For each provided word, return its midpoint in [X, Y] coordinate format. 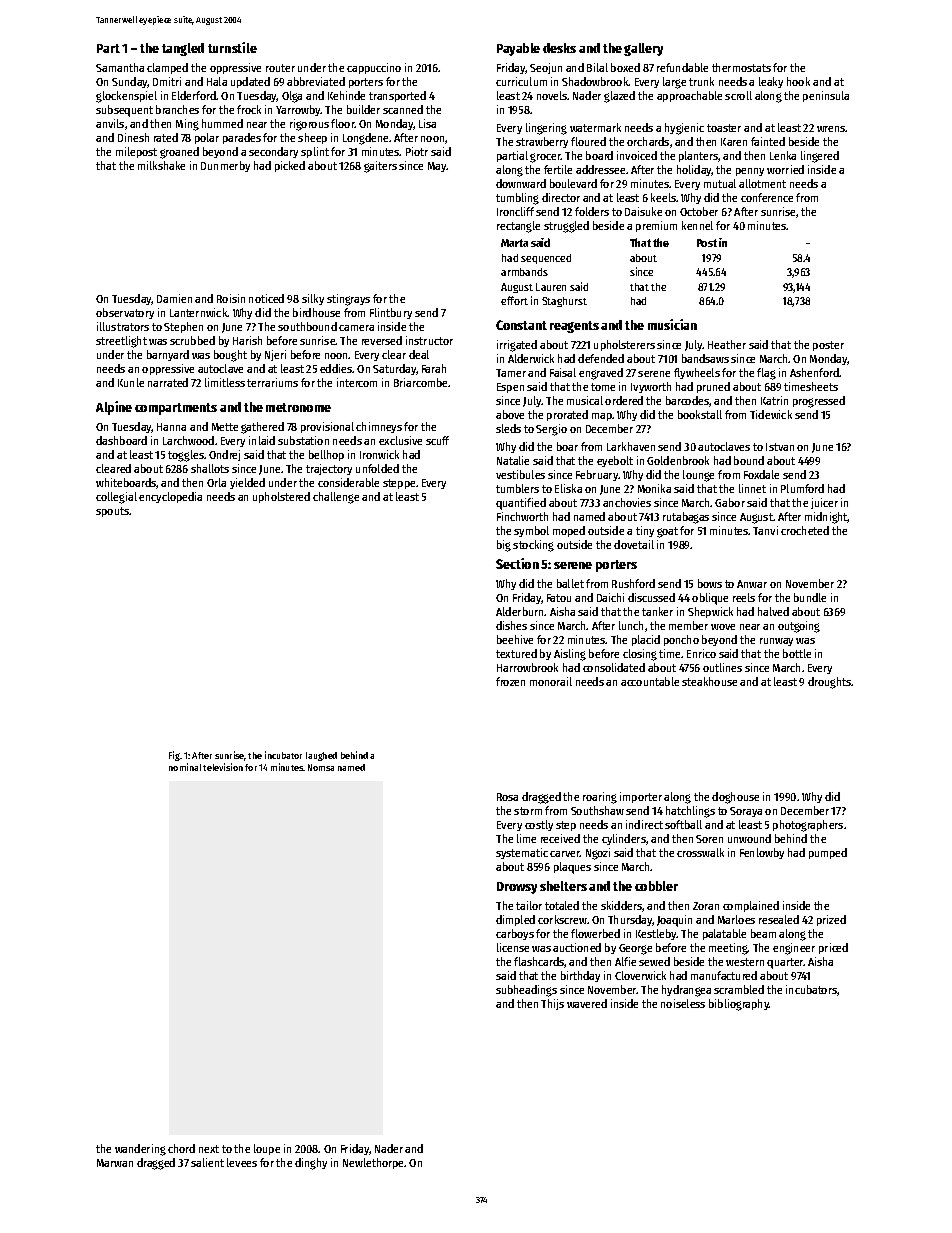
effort [514, 300]
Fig [174, 756]
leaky [771, 82]
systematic [522, 853]
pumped [828, 853]
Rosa [507, 797]
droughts [830, 683]
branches [177, 109]
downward [521, 183]
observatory [125, 313]
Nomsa [321, 767]
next [209, 1149]
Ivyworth [651, 387]
